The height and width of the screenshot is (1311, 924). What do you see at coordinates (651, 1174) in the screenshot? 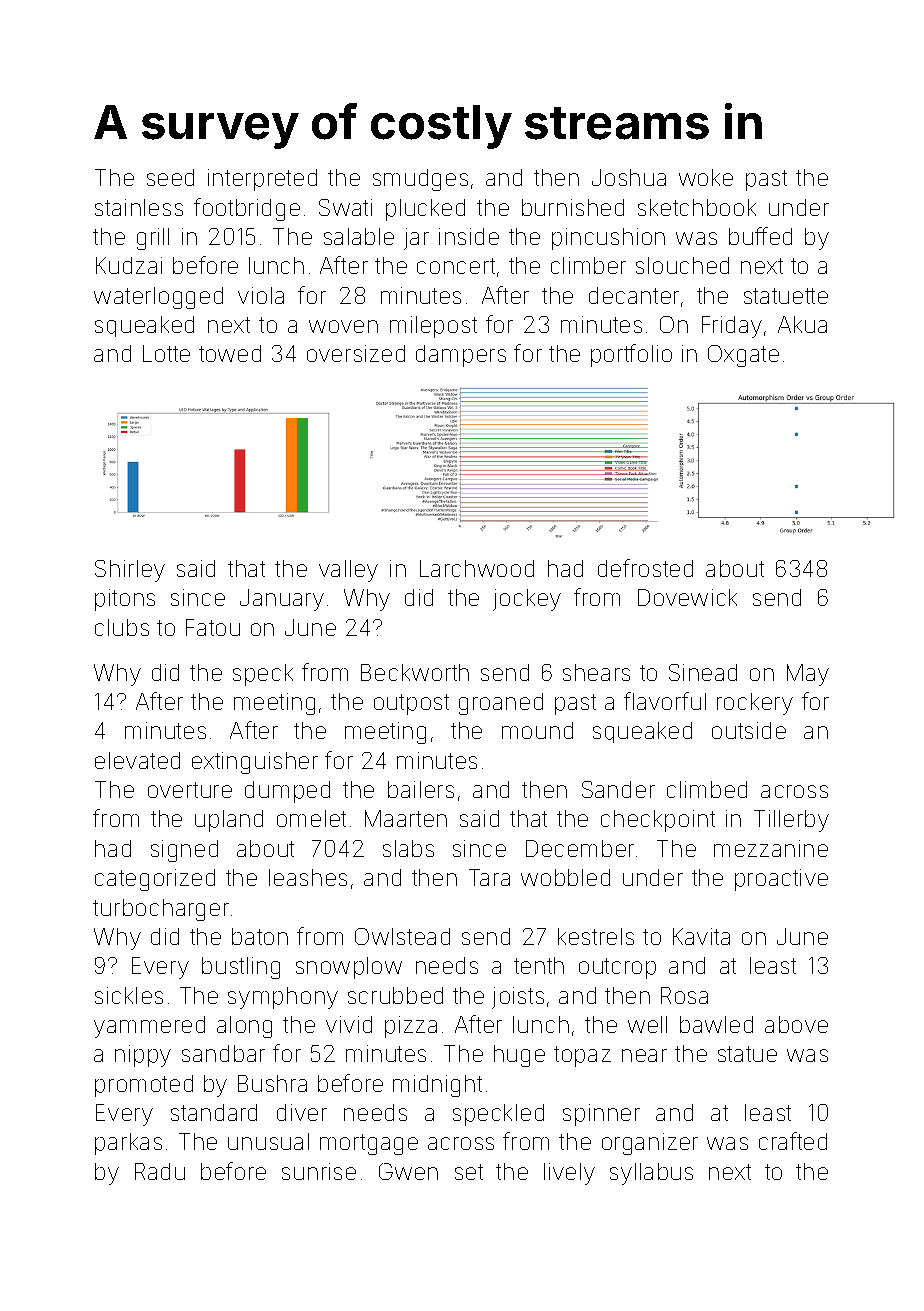
I see `syllabus` at bounding box center [651, 1174].
